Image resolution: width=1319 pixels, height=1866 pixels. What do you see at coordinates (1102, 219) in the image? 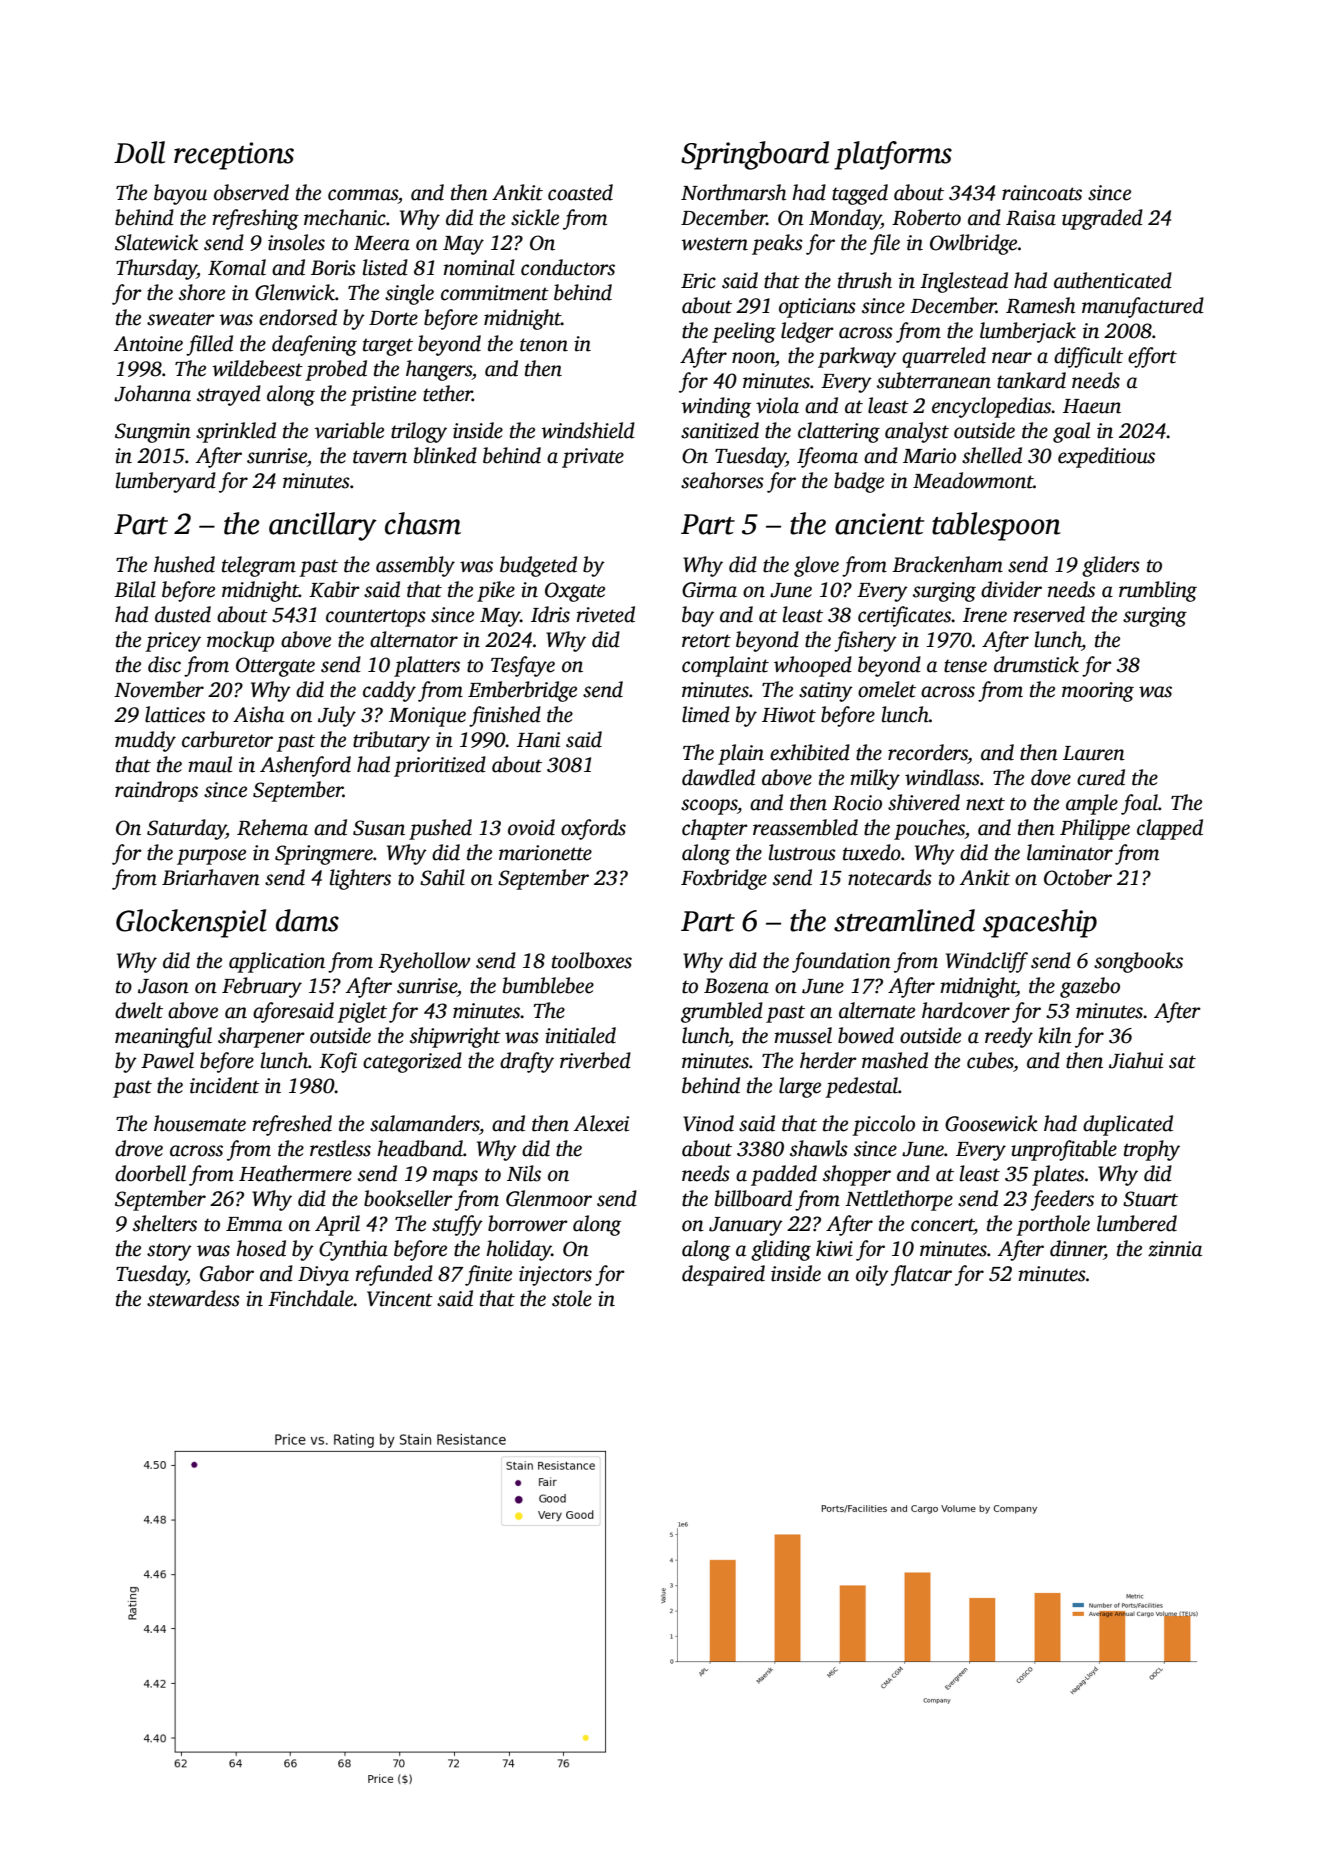
I see `upgraded` at bounding box center [1102, 219].
